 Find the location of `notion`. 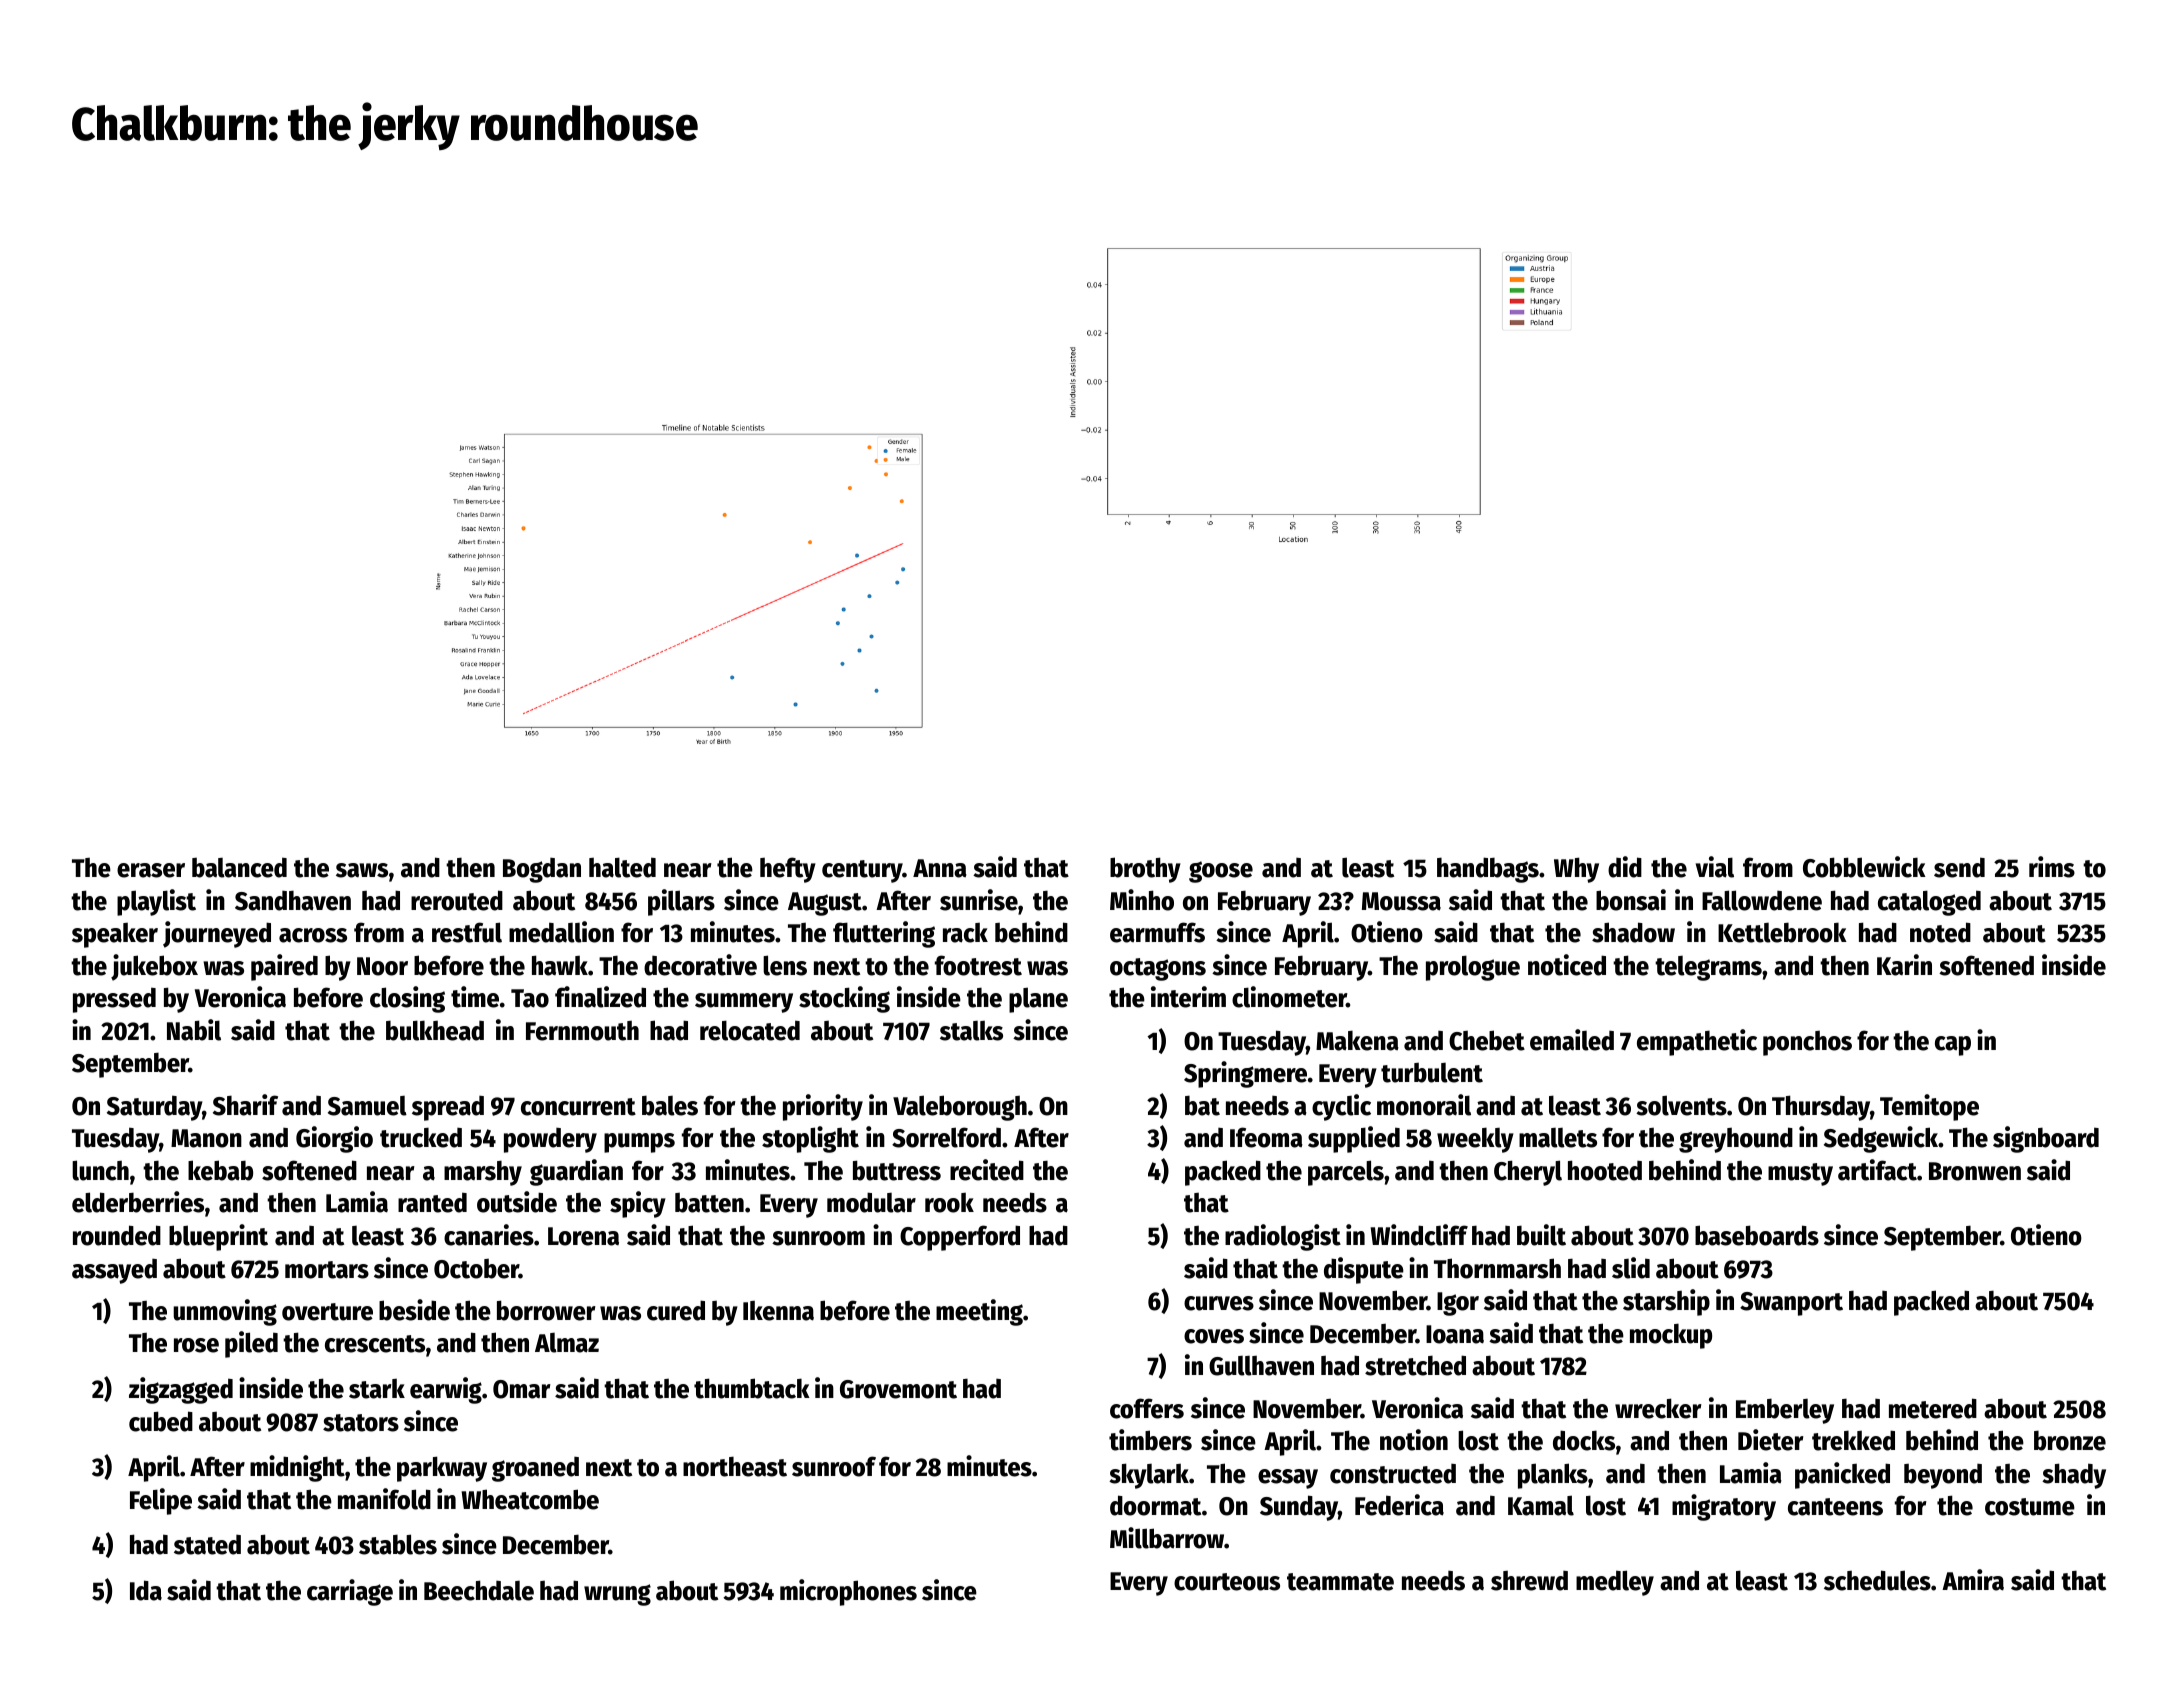

notion is located at coordinates (1414, 1440).
